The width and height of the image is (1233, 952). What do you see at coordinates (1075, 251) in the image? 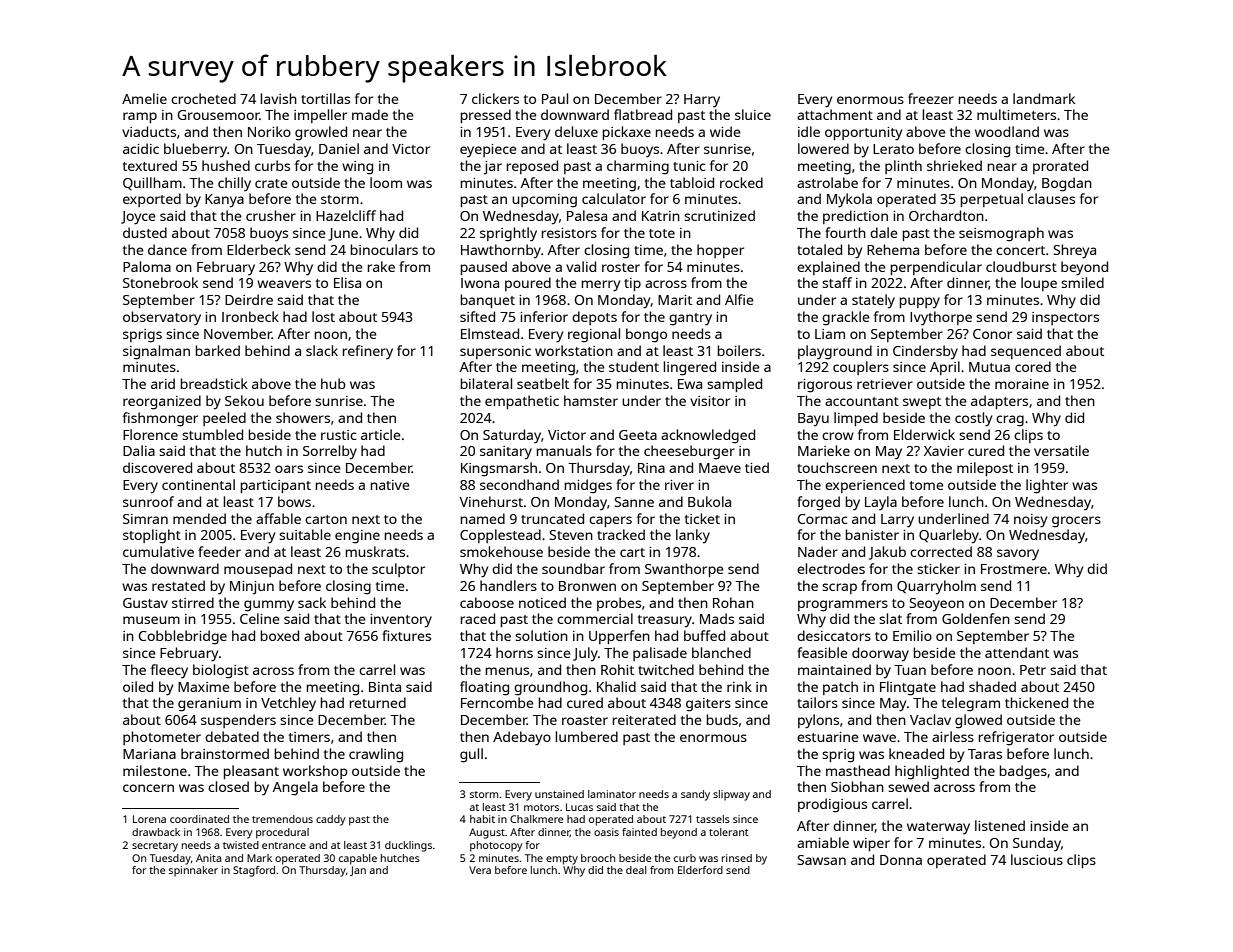
I see `Shreya` at bounding box center [1075, 251].
